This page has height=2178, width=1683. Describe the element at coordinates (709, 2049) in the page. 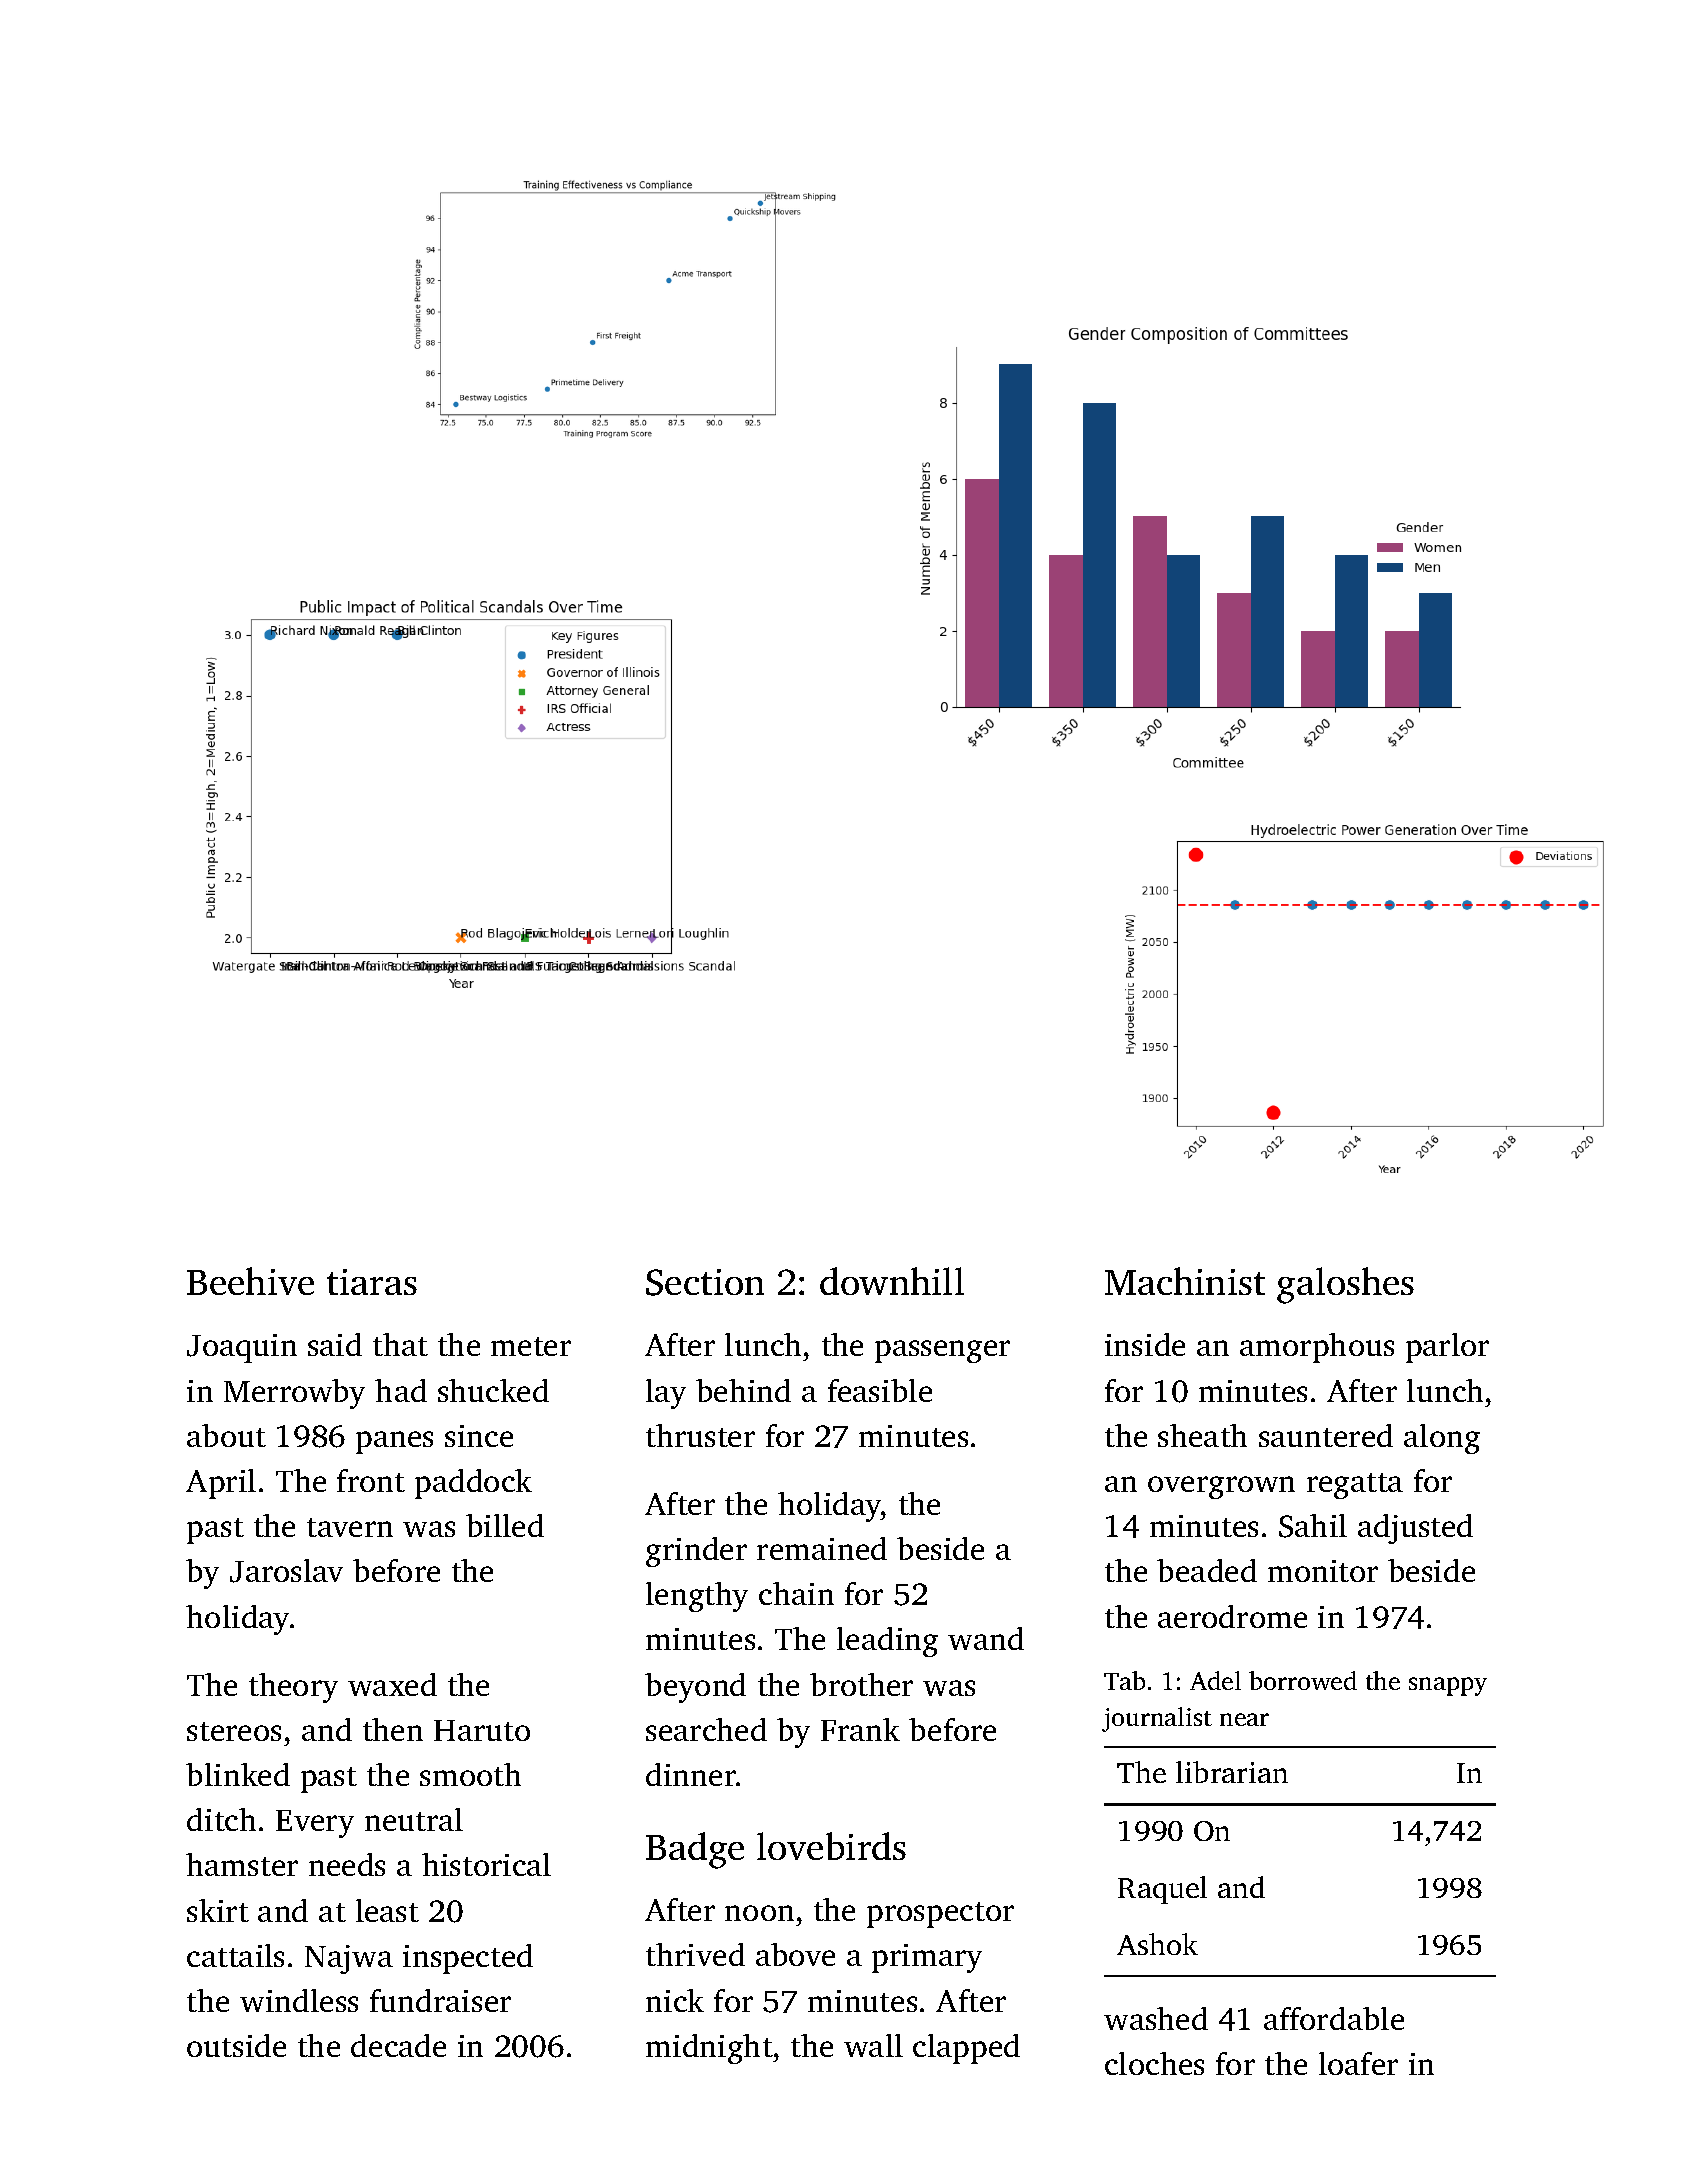

I see `midnight` at that location.
